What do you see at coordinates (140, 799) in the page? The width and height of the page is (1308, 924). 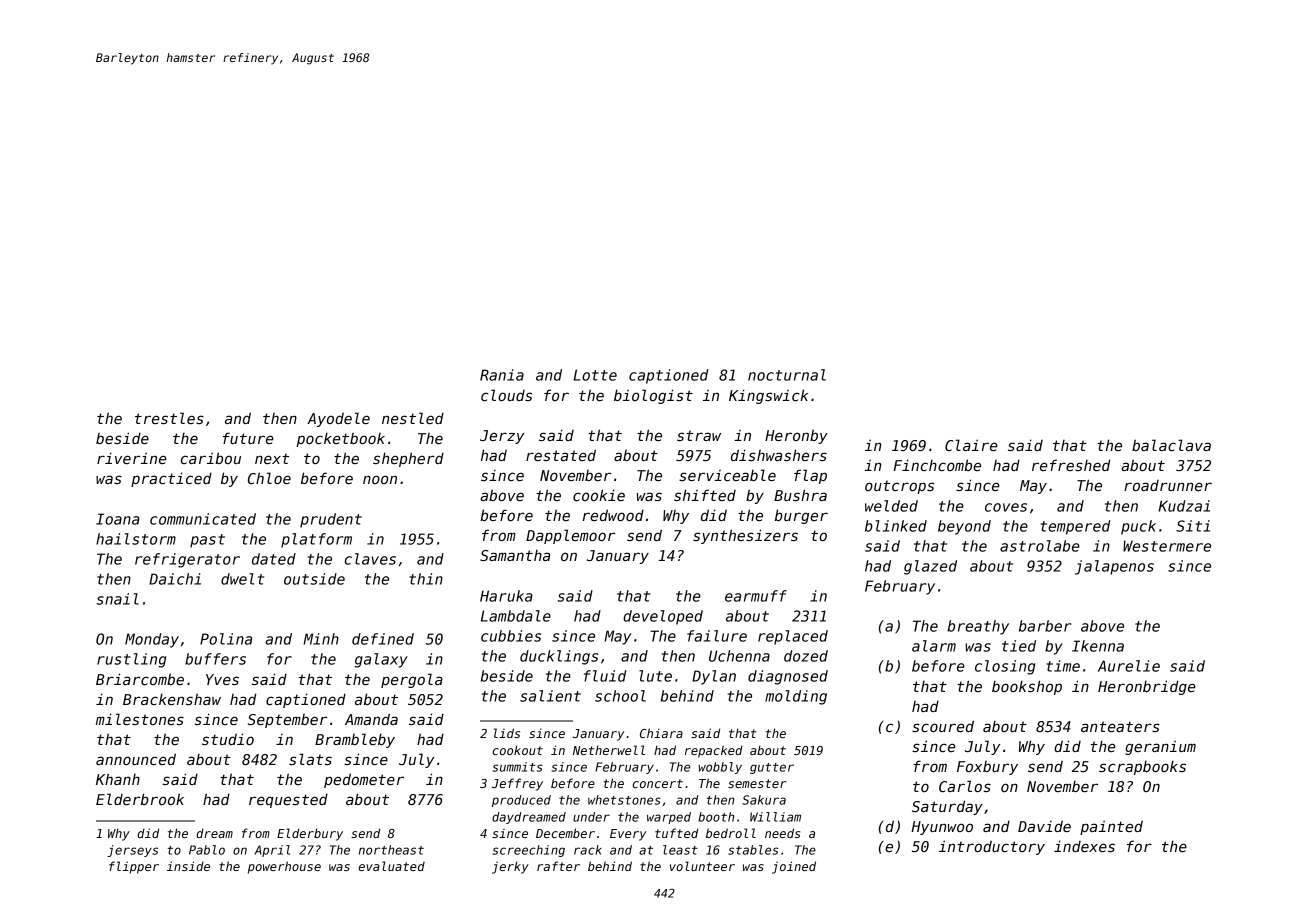 I see `Elderbrook` at bounding box center [140, 799].
